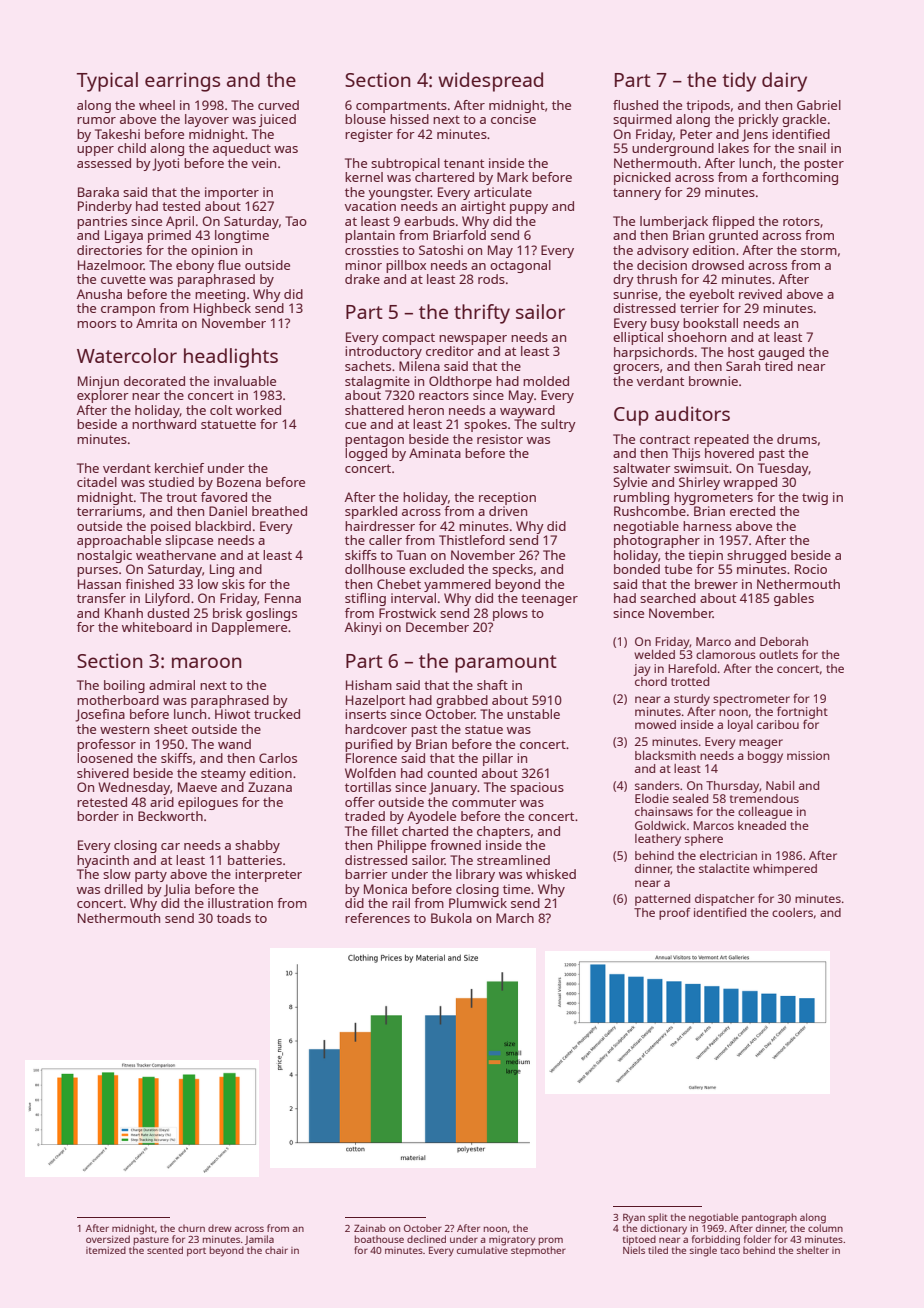  Describe the element at coordinates (278, 758) in the page. I see `Carlos` at that location.
